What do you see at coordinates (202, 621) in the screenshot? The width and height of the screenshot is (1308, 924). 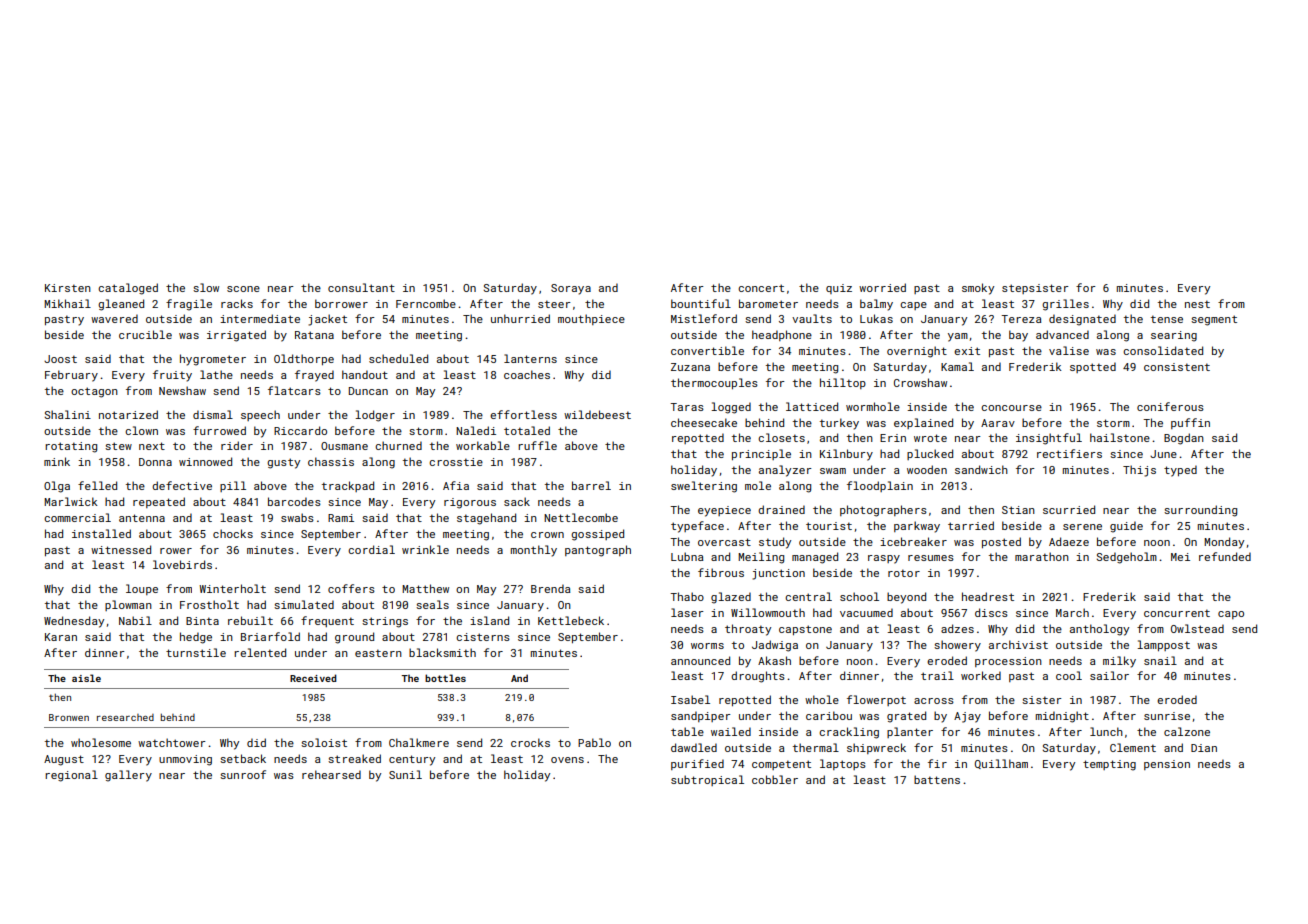 I see `Binta` at bounding box center [202, 621].
